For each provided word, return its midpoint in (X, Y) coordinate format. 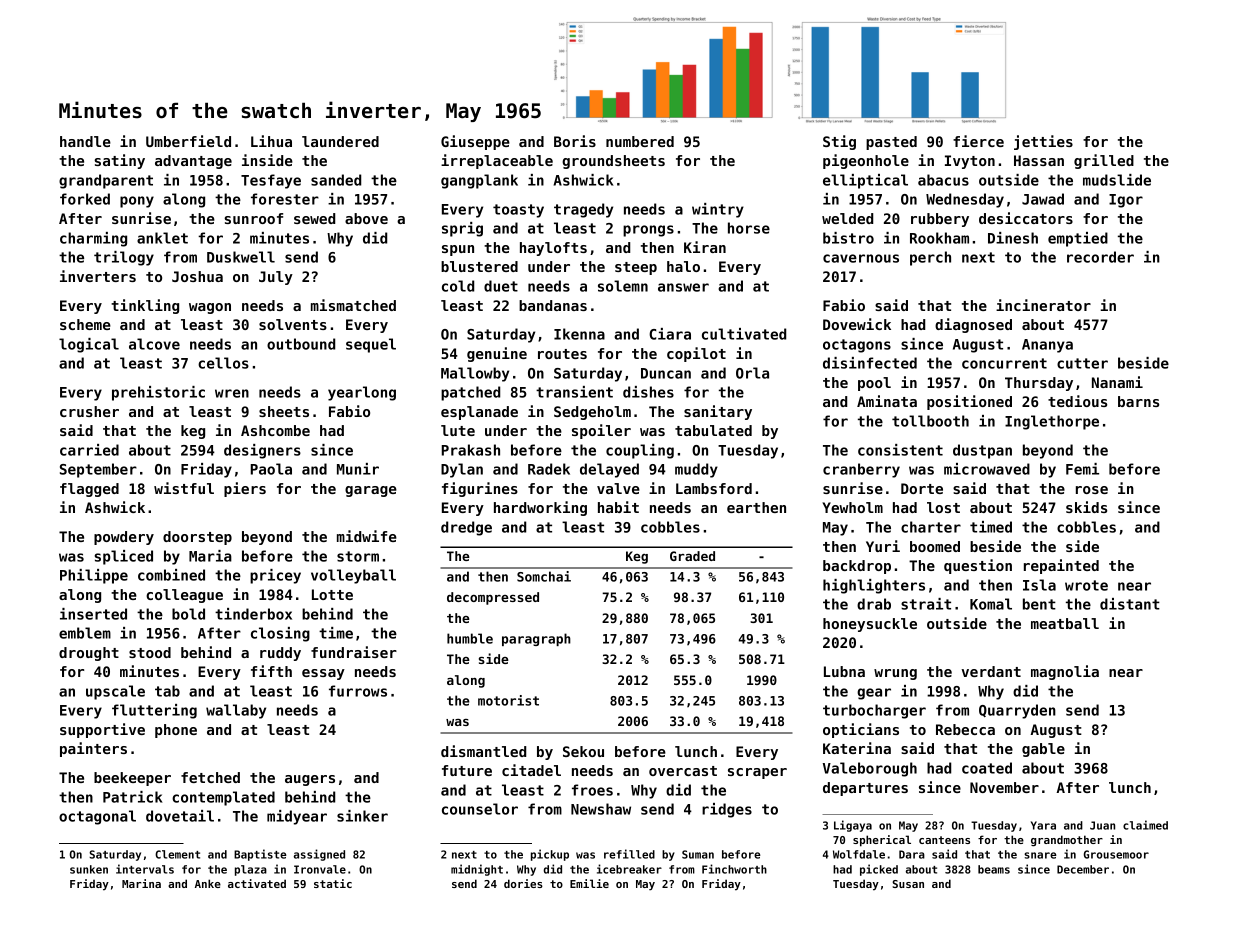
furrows (358, 691)
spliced (124, 557)
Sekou (583, 751)
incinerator (1043, 305)
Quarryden (1017, 711)
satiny (119, 161)
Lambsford (714, 488)
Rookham (939, 238)
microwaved (987, 469)
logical (89, 345)
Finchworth (734, 869)
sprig (462, 229)
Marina (141, 883)
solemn (623, 286)
